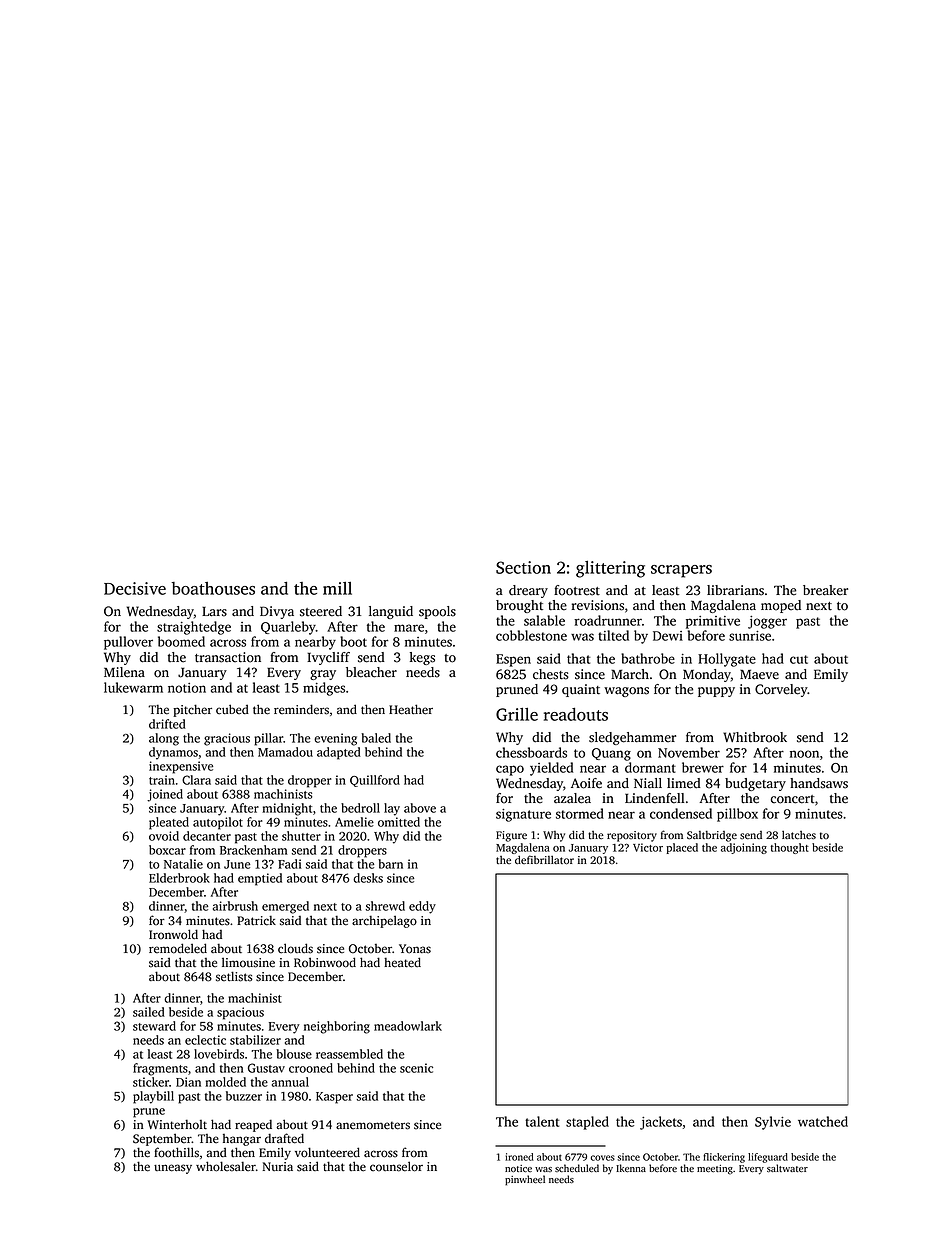 This screenshot has height=1233, width=952. Describe the element at coordinates (160, 1069) in the screenshot. I see `fragments` at that location.
